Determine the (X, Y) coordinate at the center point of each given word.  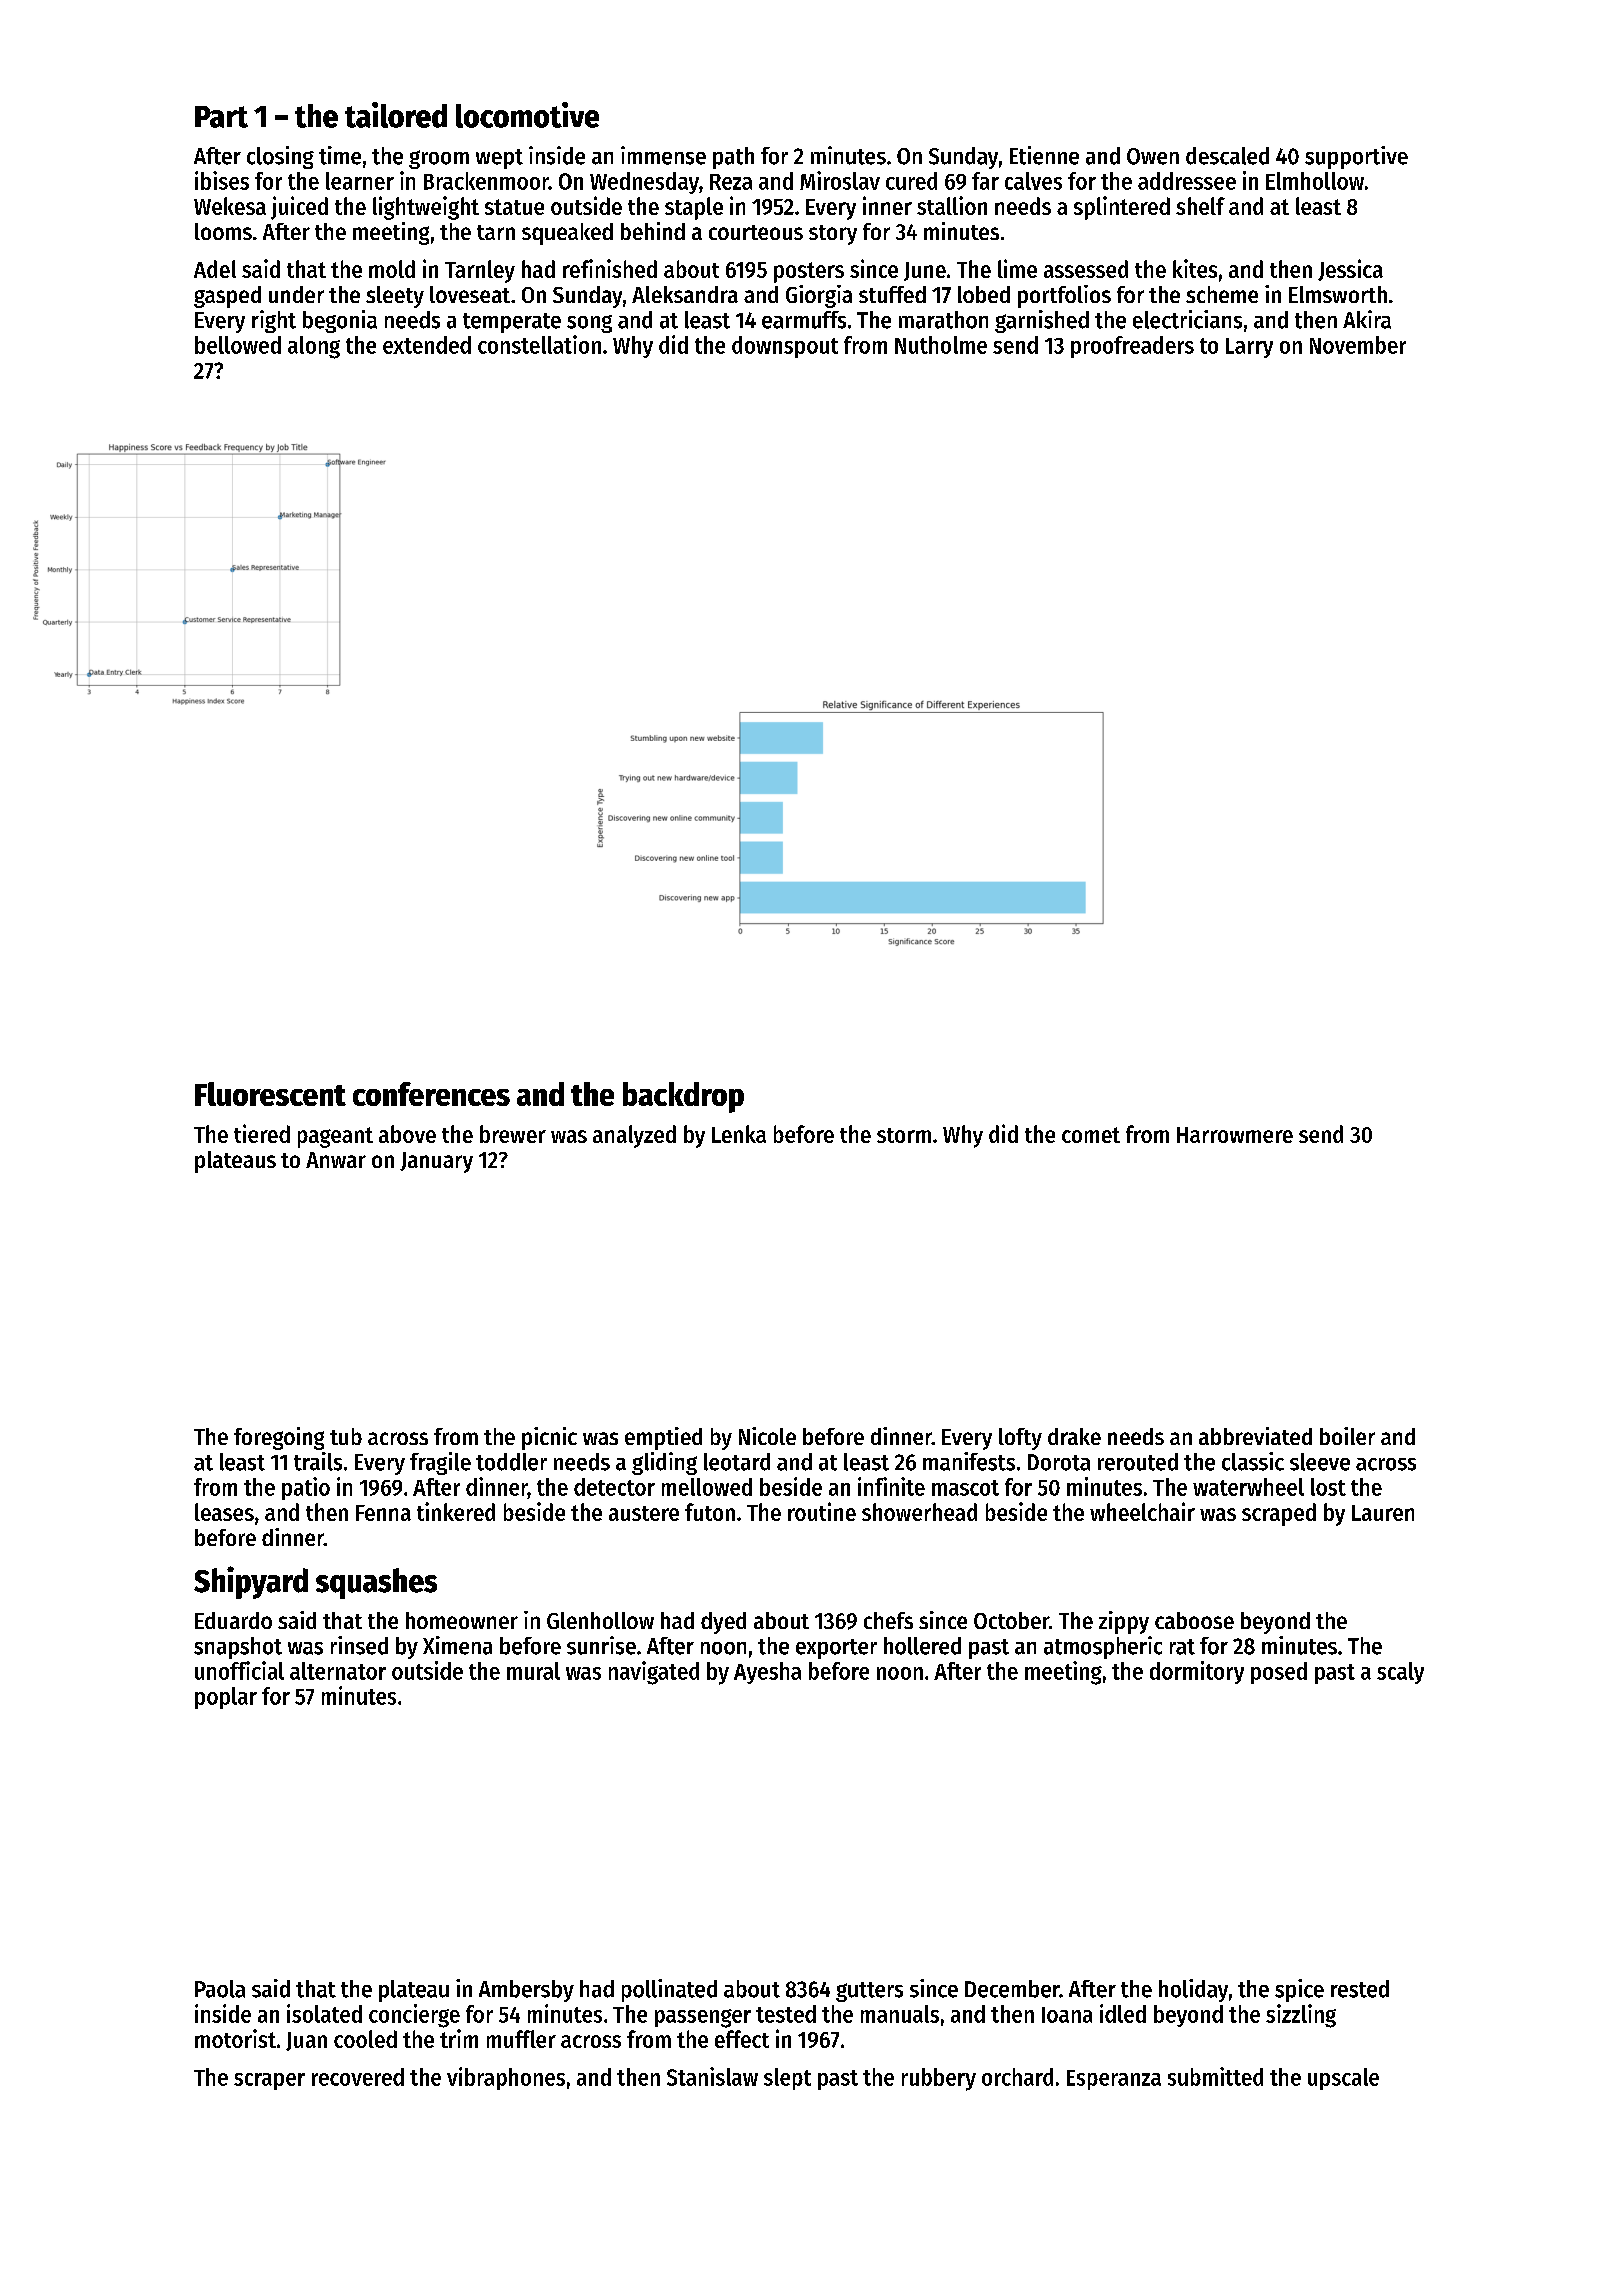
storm (904, 1135)
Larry (1249, 348)
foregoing (279, 1438)
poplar (226, 1698)
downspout (785, 347)
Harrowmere (1235, 1135)
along (314, 347)
